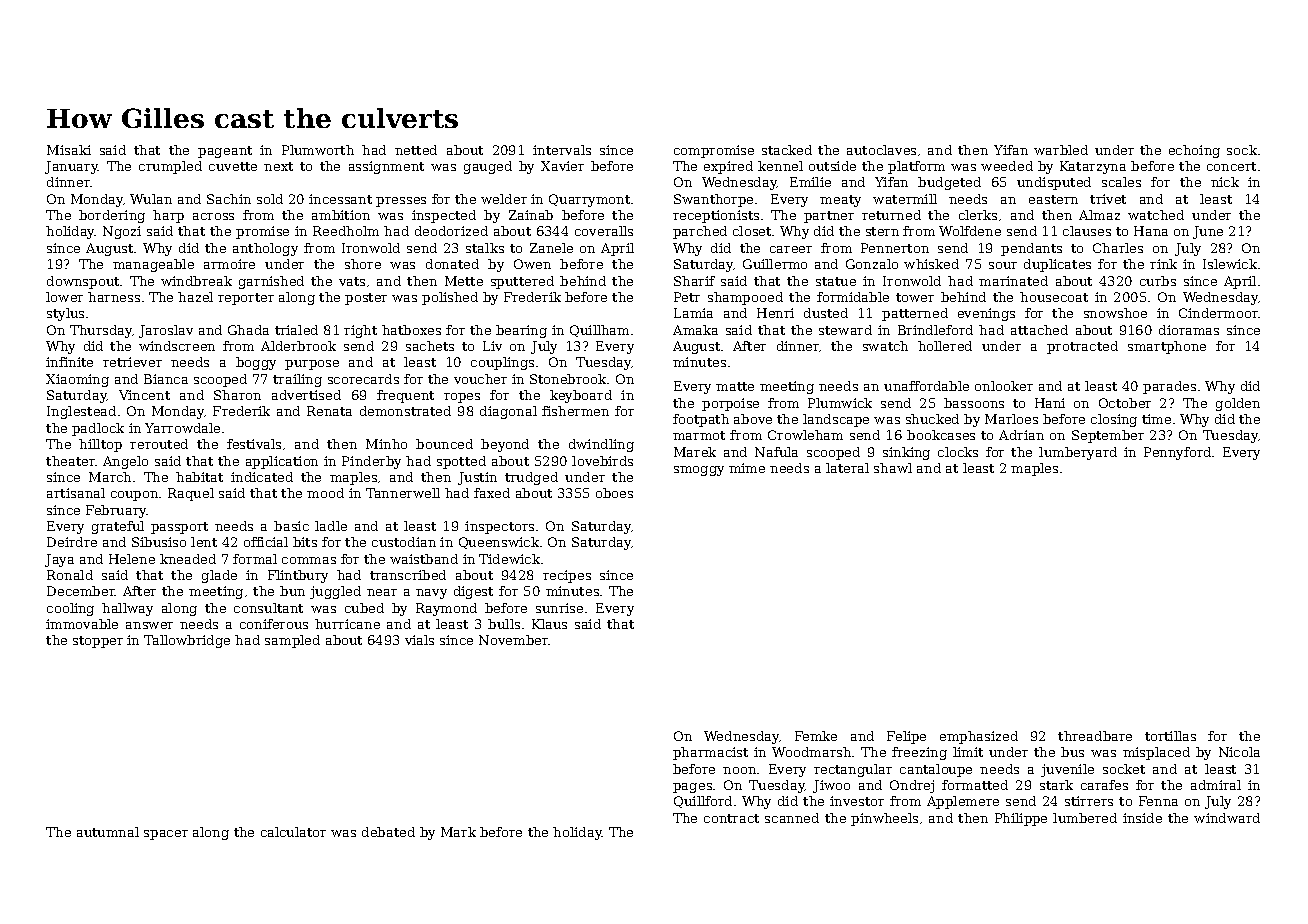  I want to click on Klaus, so click(549, 624).
